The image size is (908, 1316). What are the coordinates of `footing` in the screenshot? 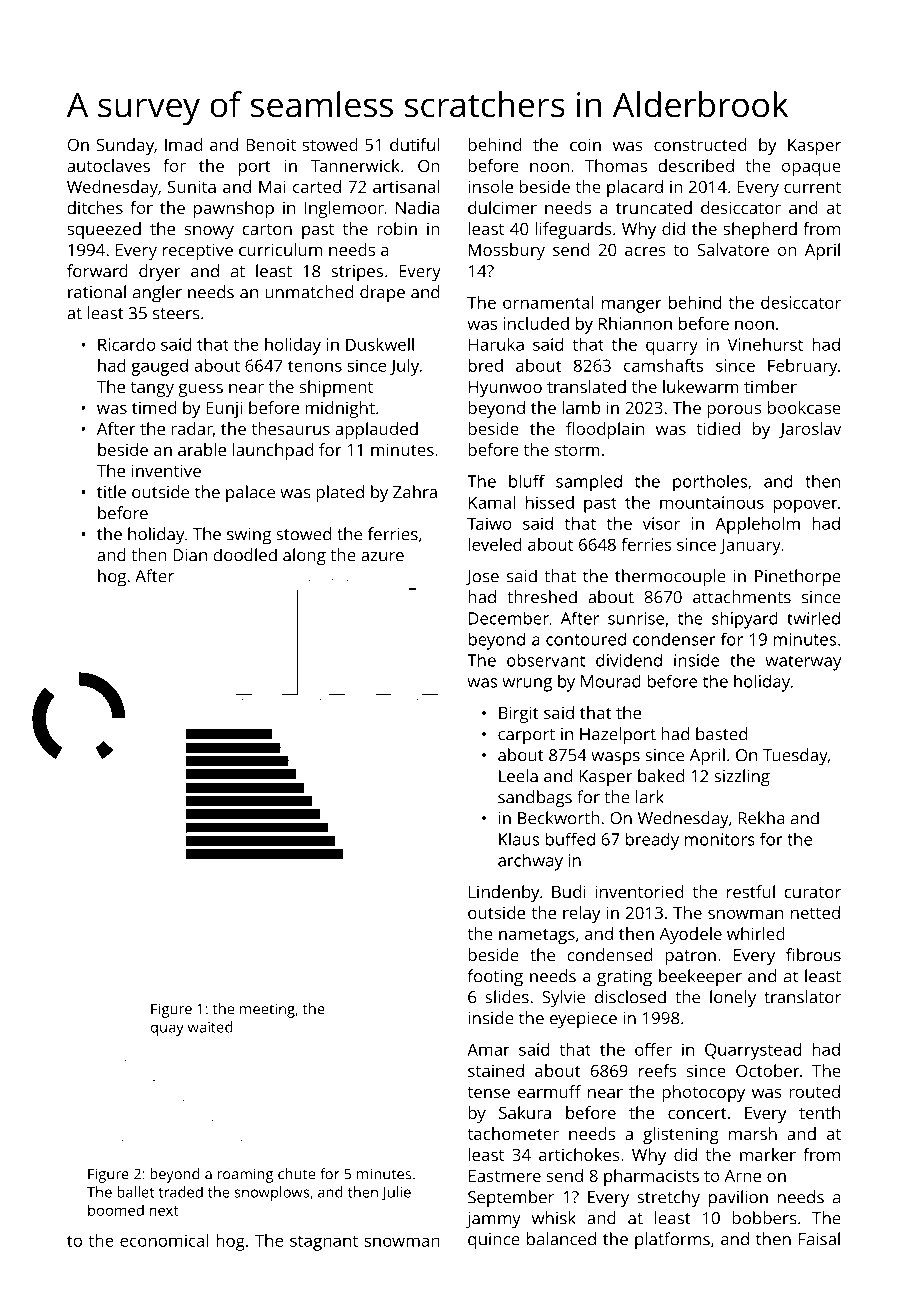 It's located at (495, 978).
